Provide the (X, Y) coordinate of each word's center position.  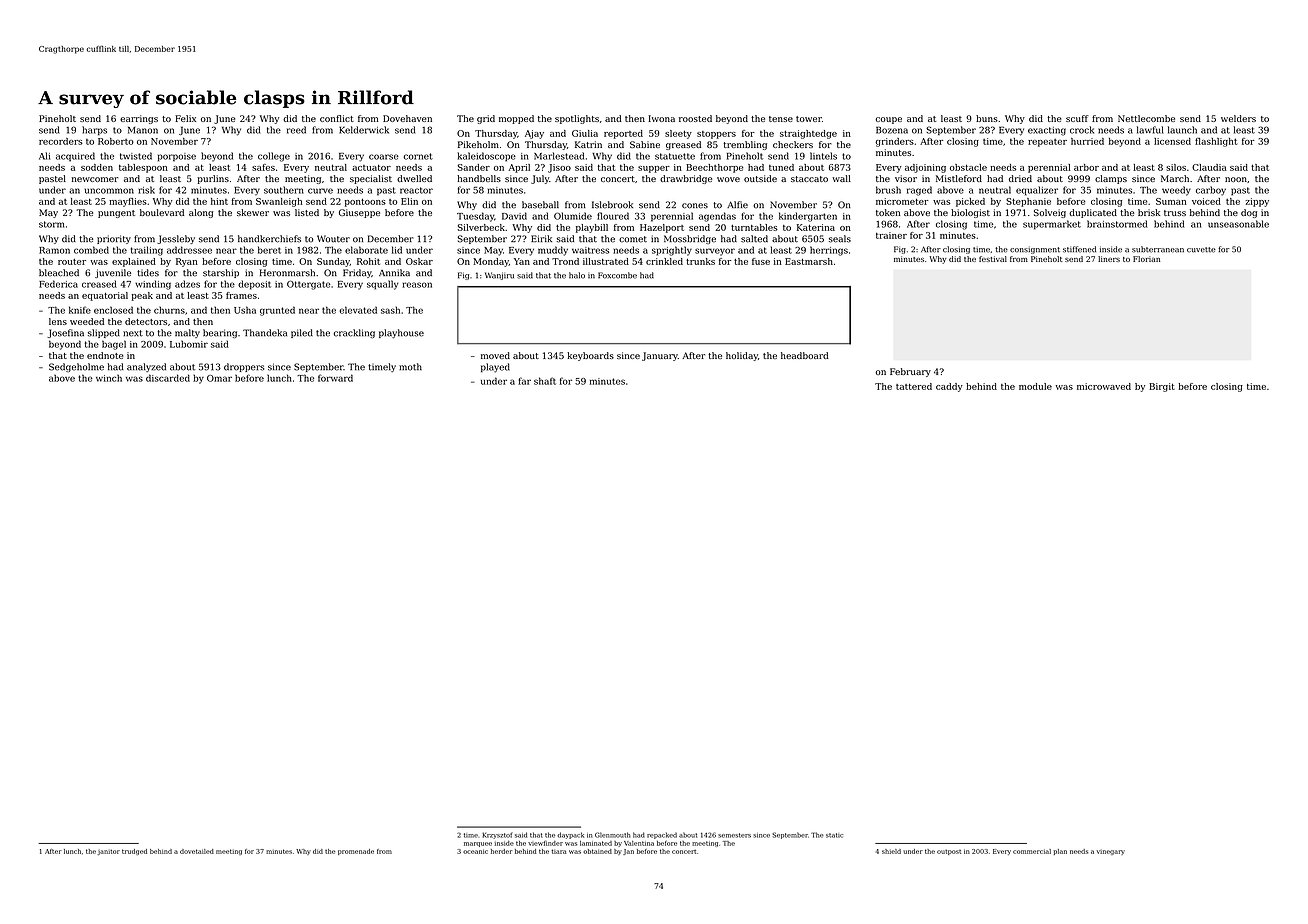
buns (987, 118)
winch (109, 378)
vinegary (1111, 852)
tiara (558, 851)
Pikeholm (478, 144)
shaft (545, 381)
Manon (143, 130)
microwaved (1104, 386)
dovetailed (197, 851)
